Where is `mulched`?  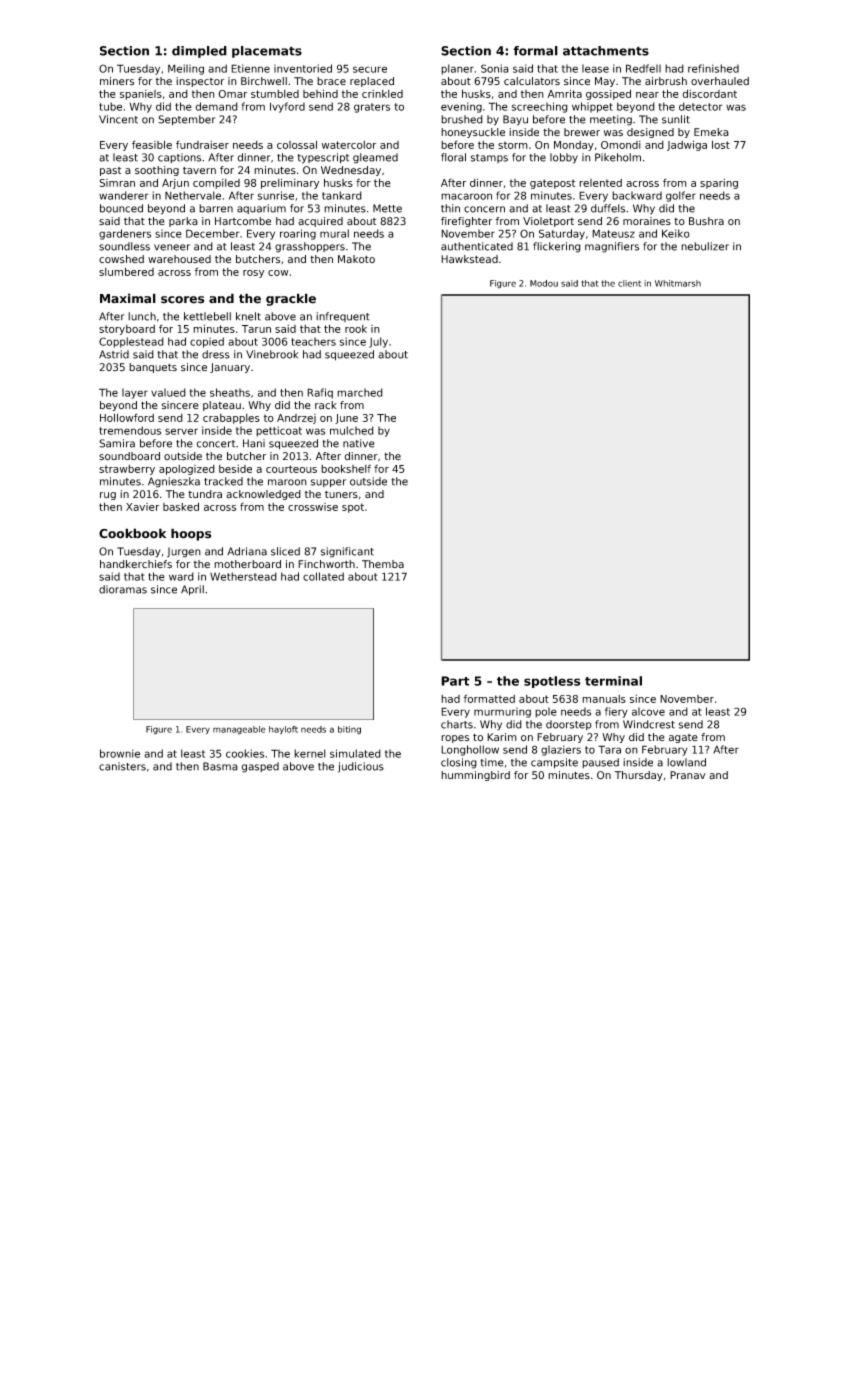
mulched is located at coordinates (352, 430).
